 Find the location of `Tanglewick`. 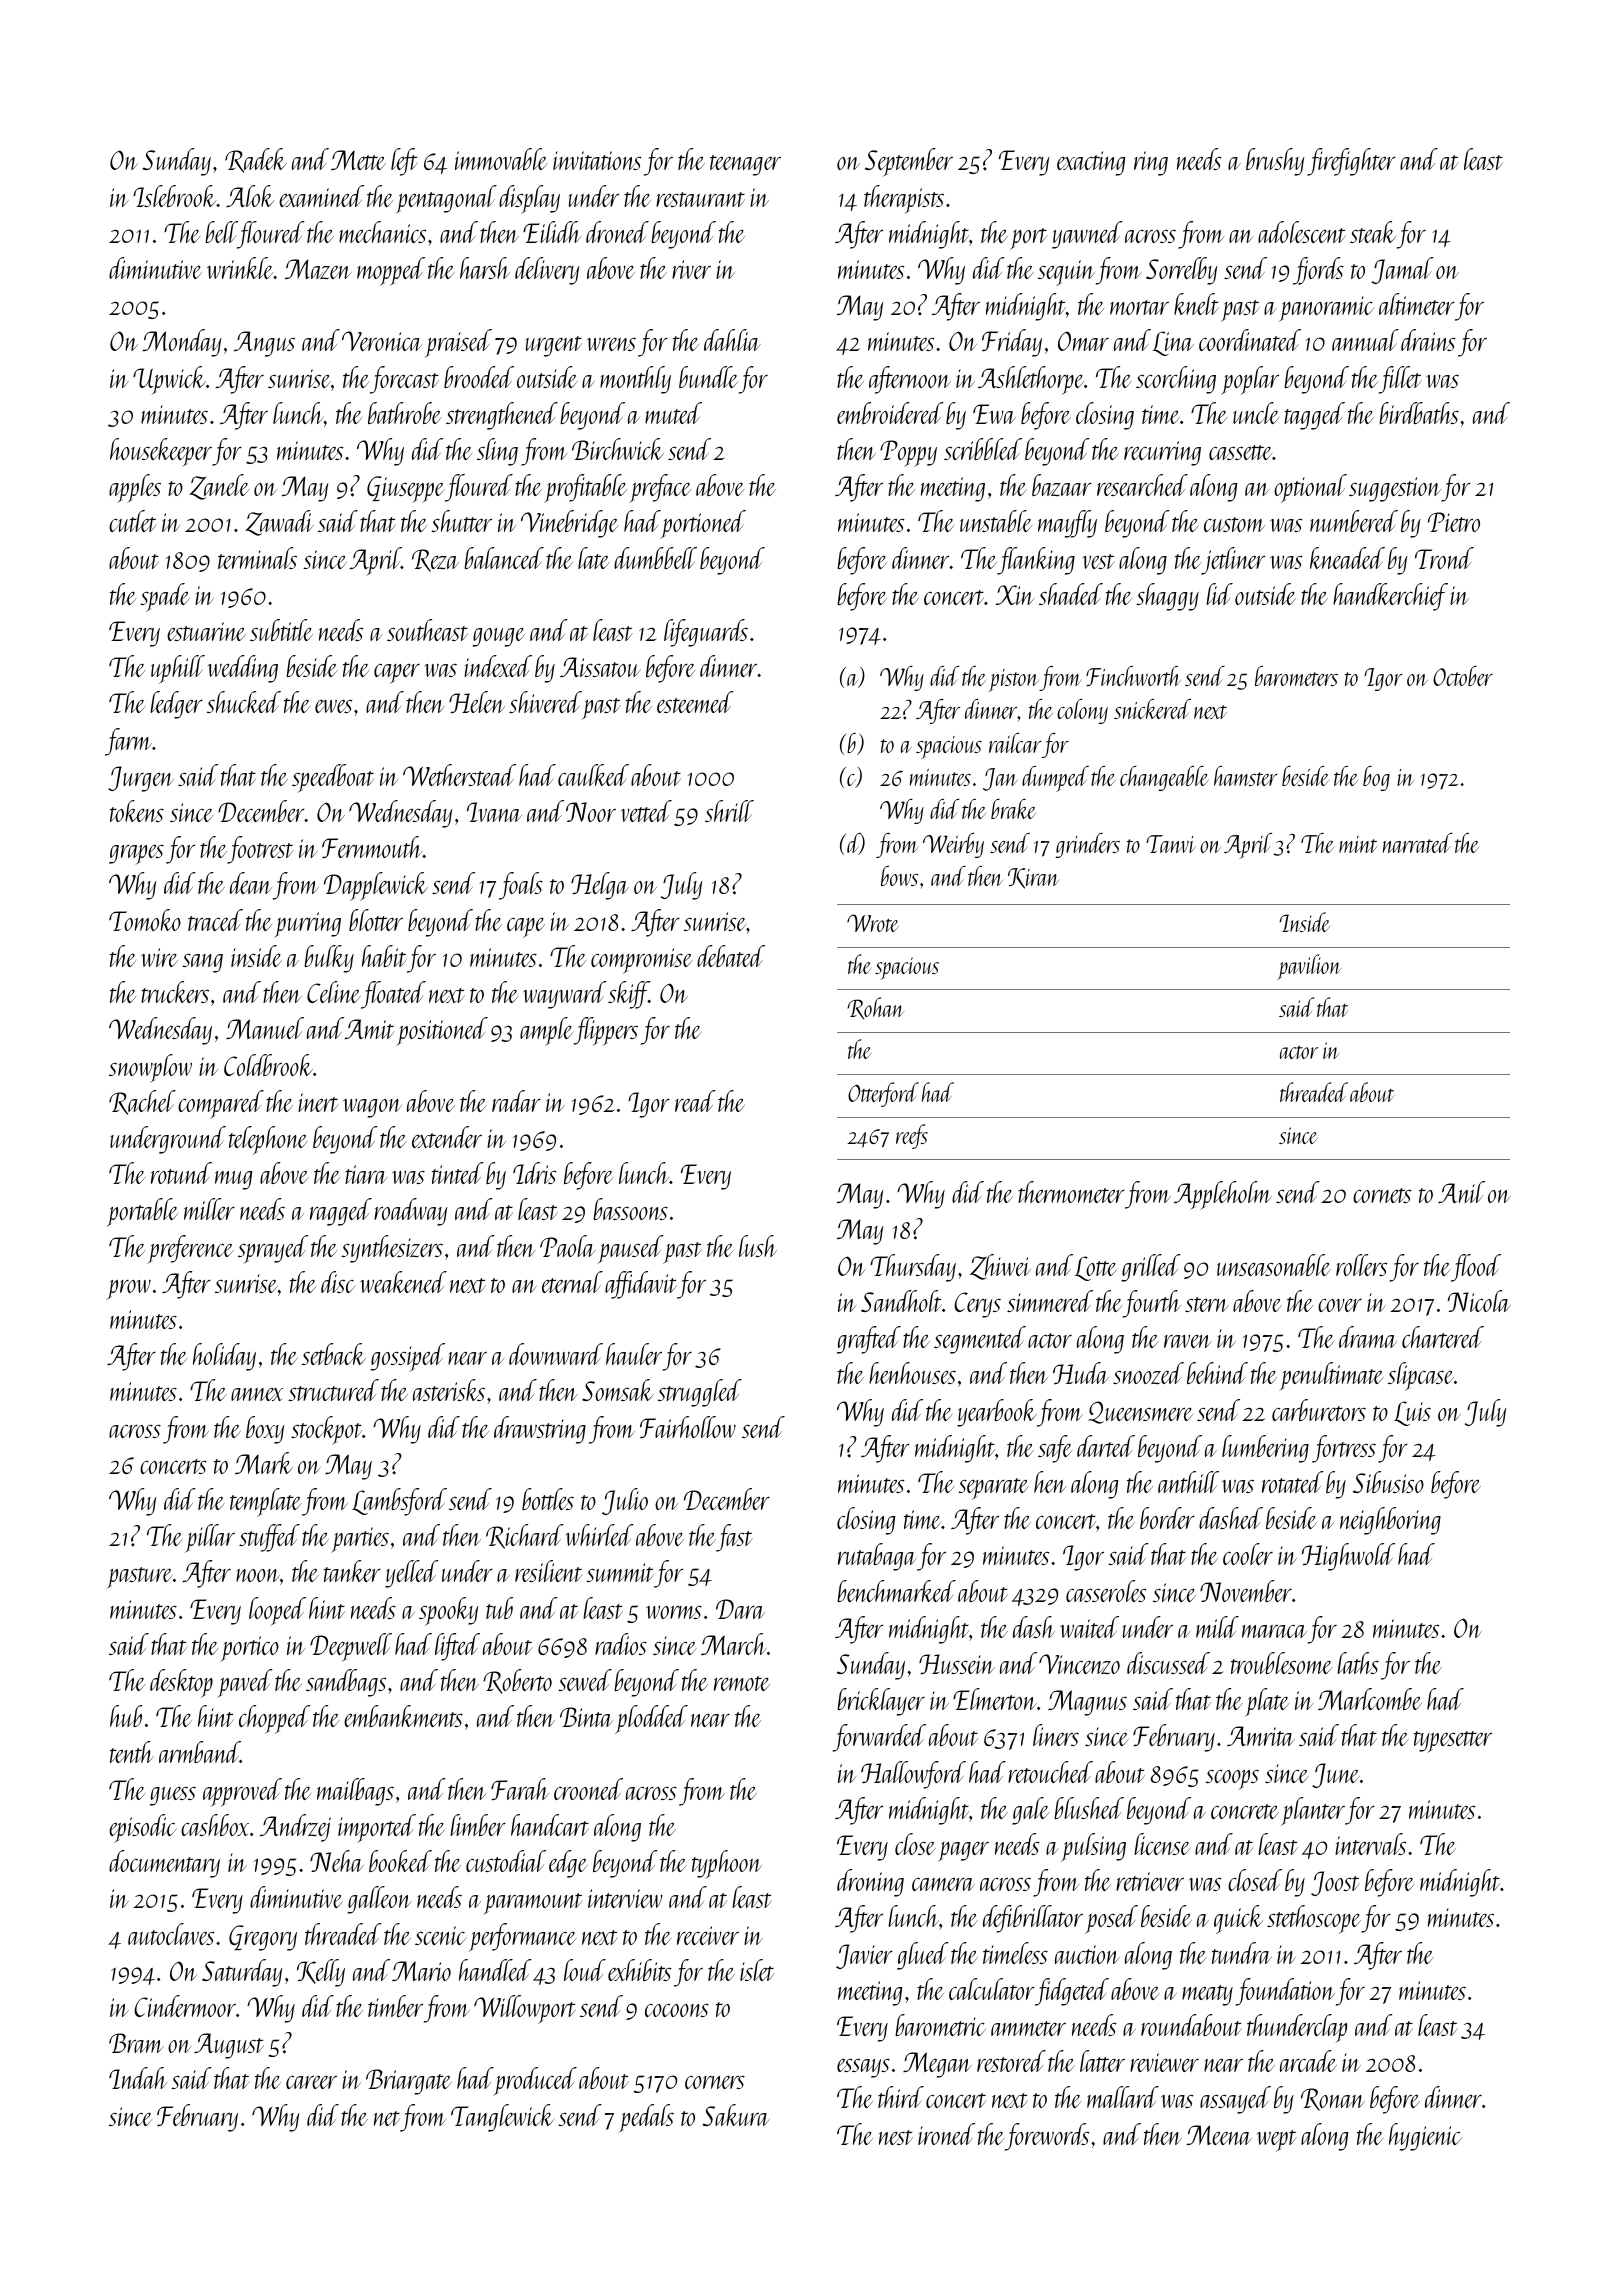

Tanglewick is located at coordinates (502, 2118).
